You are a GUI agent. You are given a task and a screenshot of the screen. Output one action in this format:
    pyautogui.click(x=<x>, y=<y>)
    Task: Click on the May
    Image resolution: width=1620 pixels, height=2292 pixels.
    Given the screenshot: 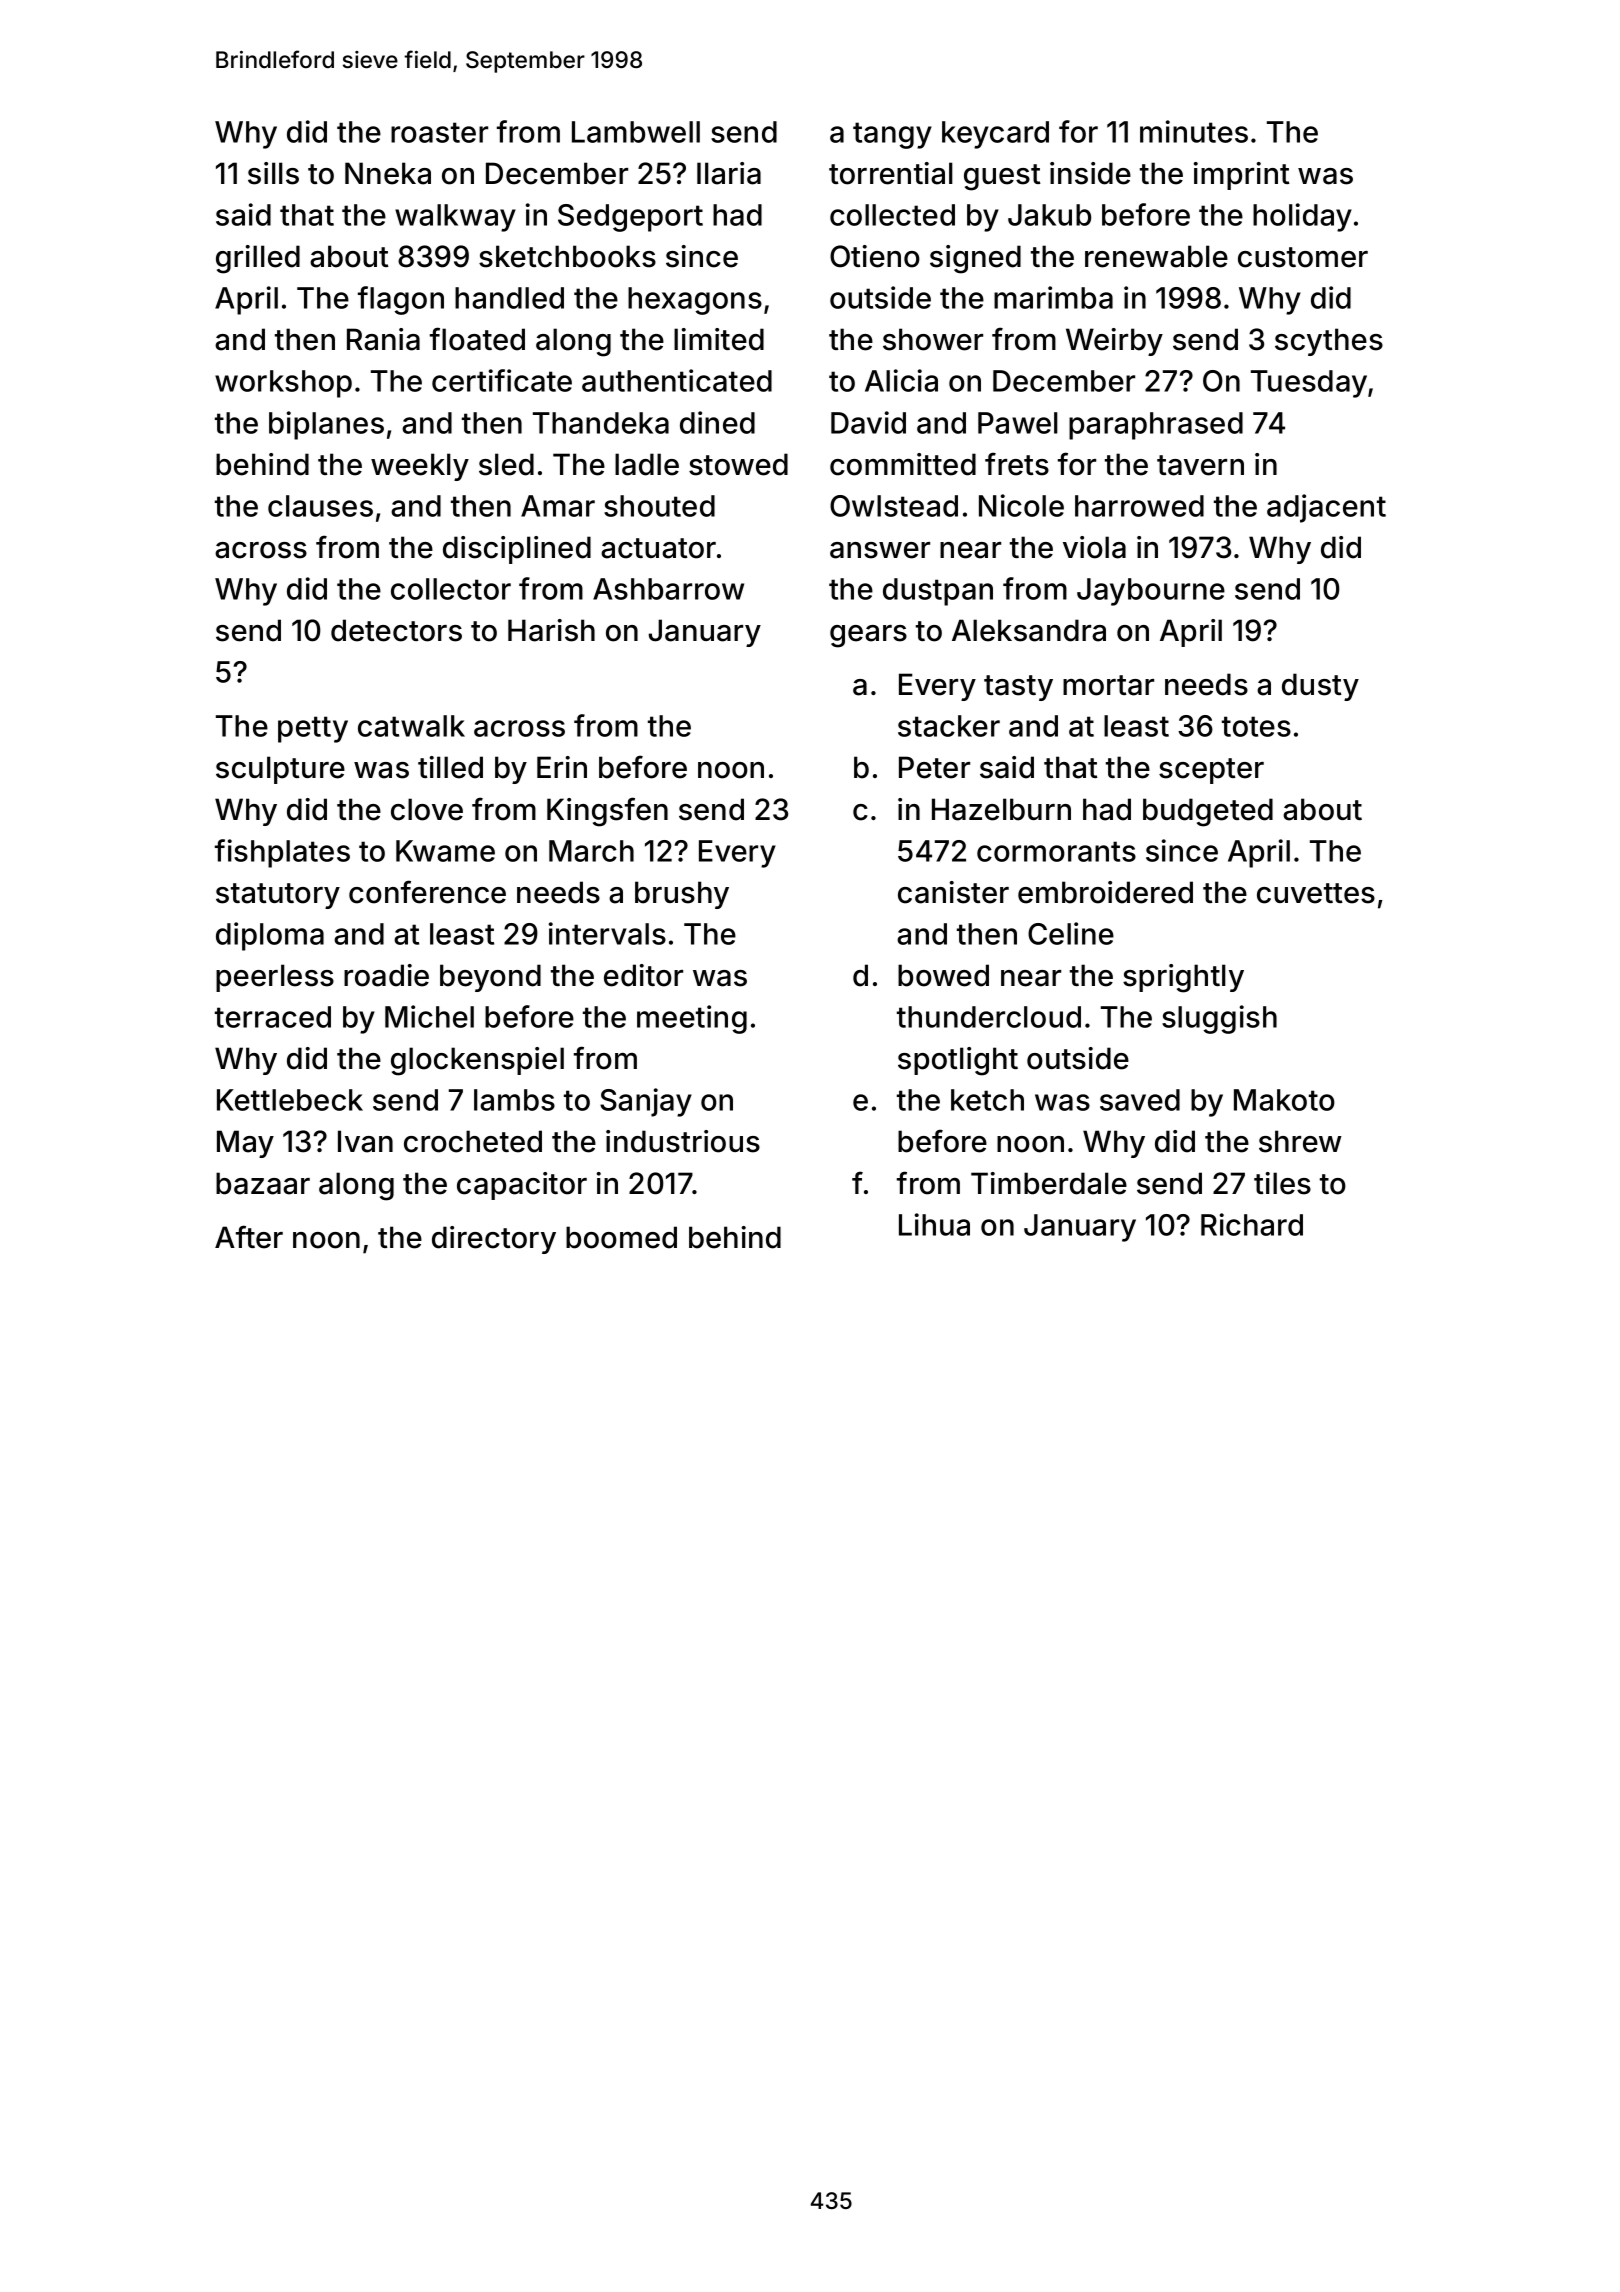 What is the action you would take?
    pyautogui.click(x=245, y=1144)
